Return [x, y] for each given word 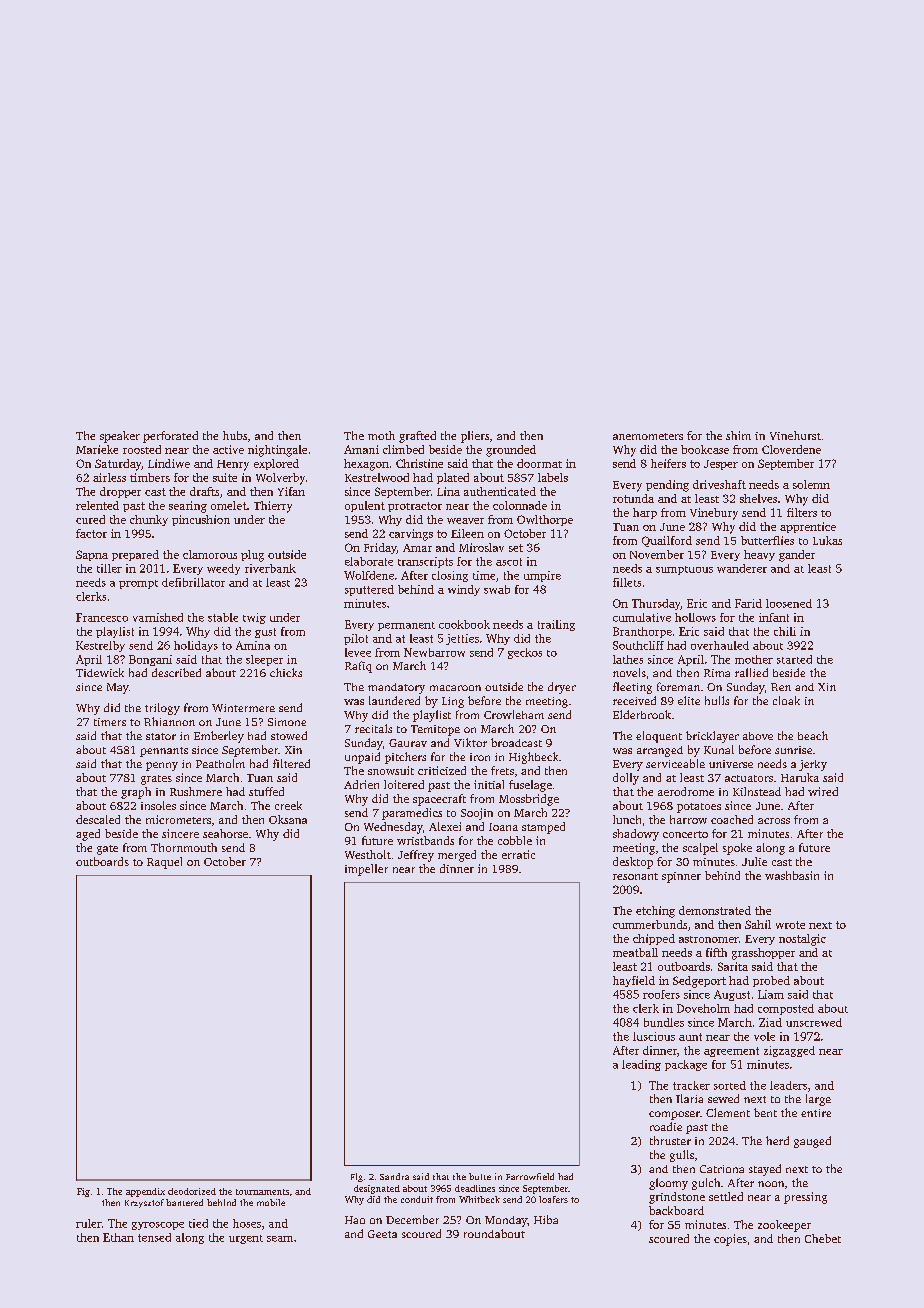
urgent [246, 1239]
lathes [628, 659]
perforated [170, 437]
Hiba [546, 1219]
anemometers [648, 436]
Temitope [435, 730]
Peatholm [220, 763]
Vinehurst [795, 435]
